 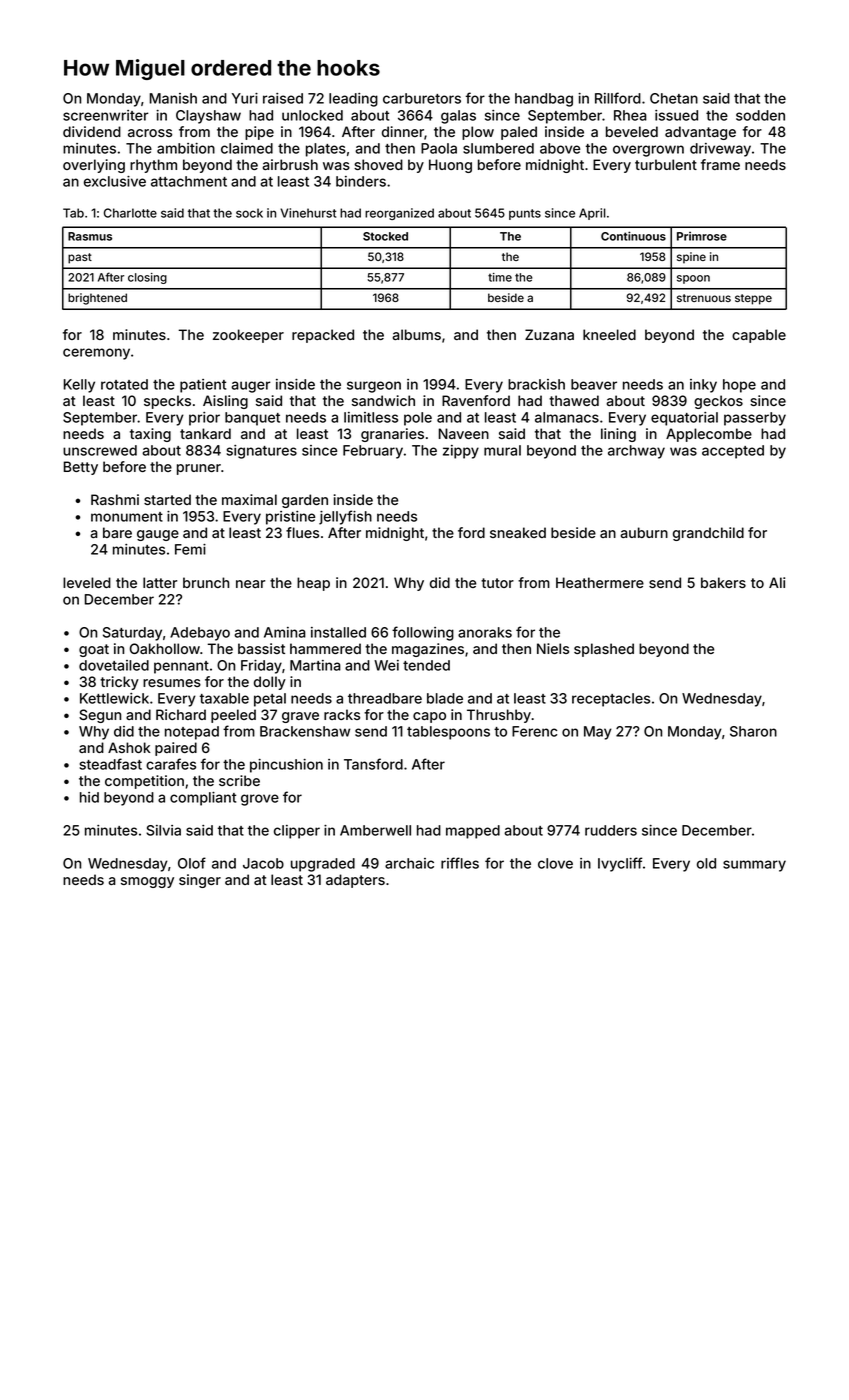 I want to click on beaver, so click(x=594, y=384).
